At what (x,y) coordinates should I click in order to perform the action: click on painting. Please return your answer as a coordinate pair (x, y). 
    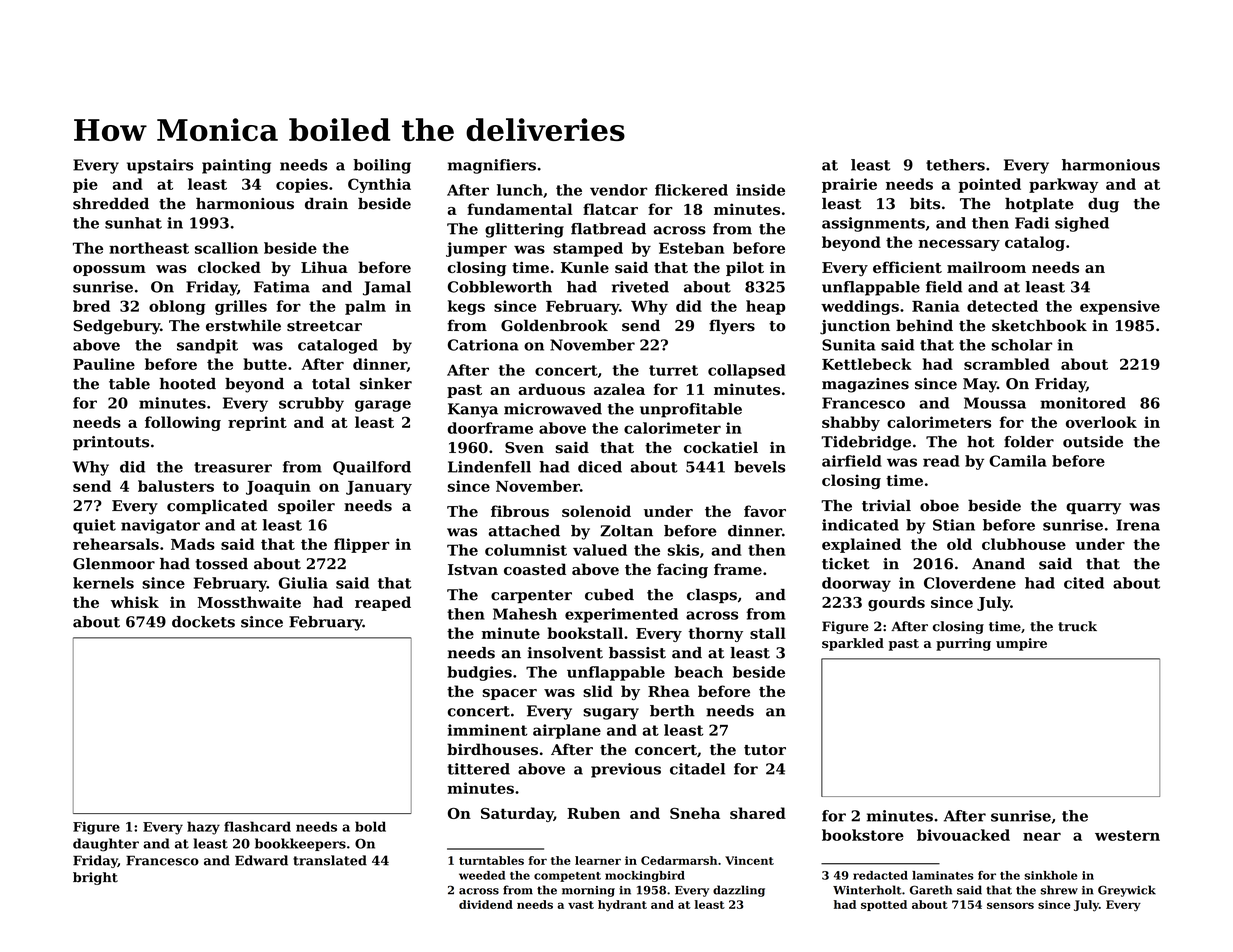
    Looking at the image, I should click on (236, 166).
